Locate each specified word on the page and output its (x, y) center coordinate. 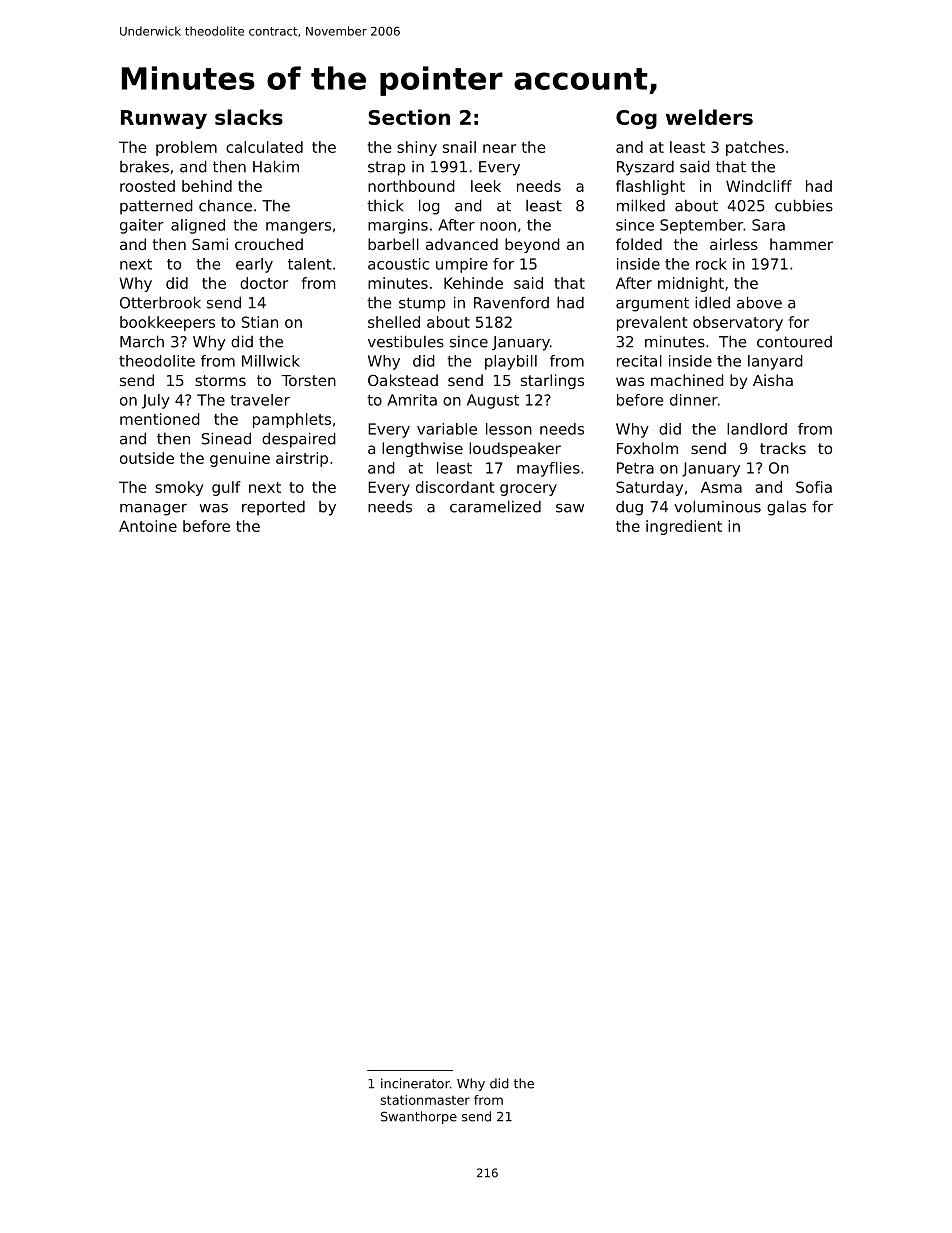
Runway (164, 119)
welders (709, 117)
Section (409, 117)
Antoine (148, 526)
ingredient (684, 527)
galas (786, 508)
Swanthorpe (419, 1117)
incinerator (415, 1083)
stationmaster (425, 1100)
